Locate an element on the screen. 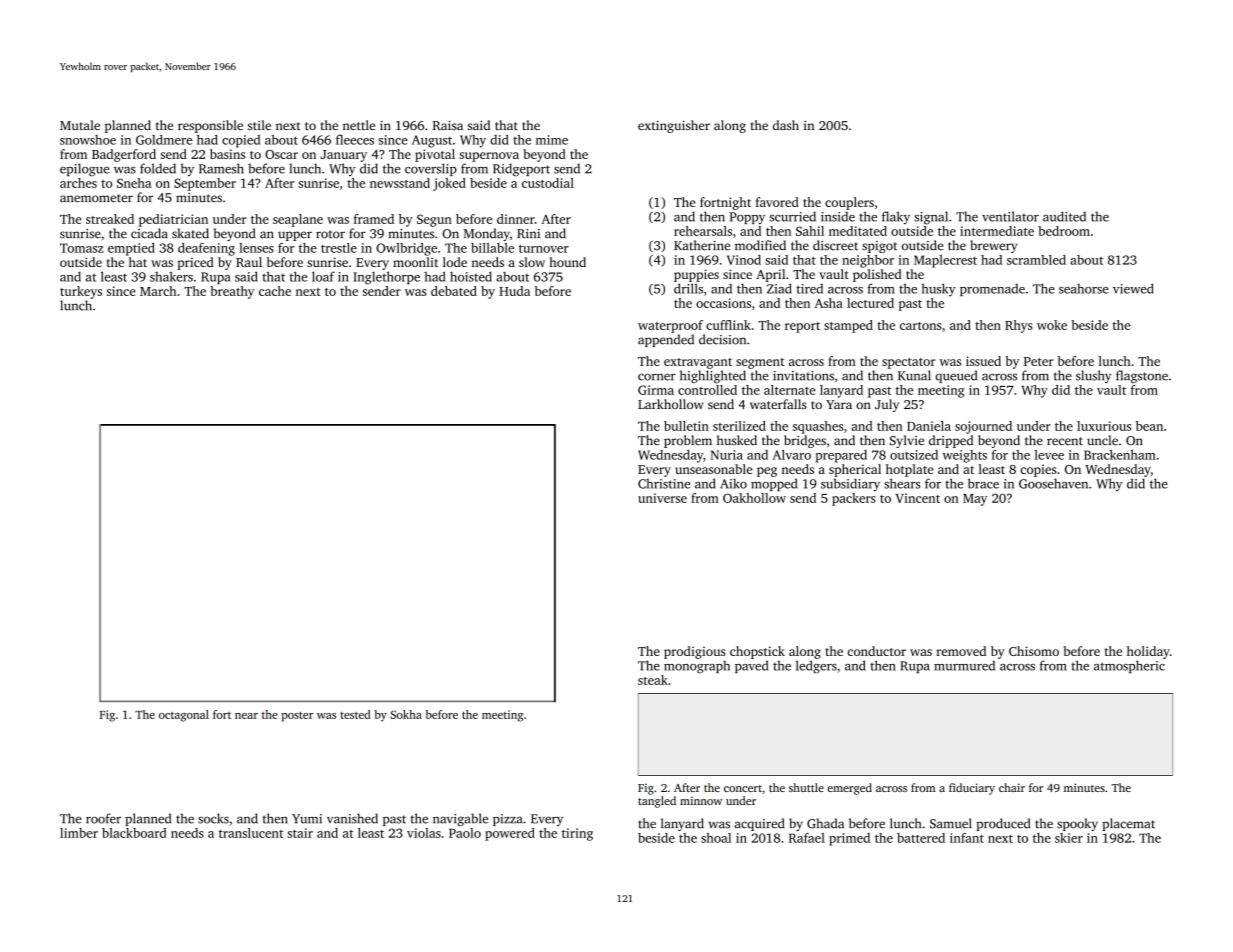 The width and height of the screenshot is (1233, 952). Christine is located at coordinates (664, 483).
